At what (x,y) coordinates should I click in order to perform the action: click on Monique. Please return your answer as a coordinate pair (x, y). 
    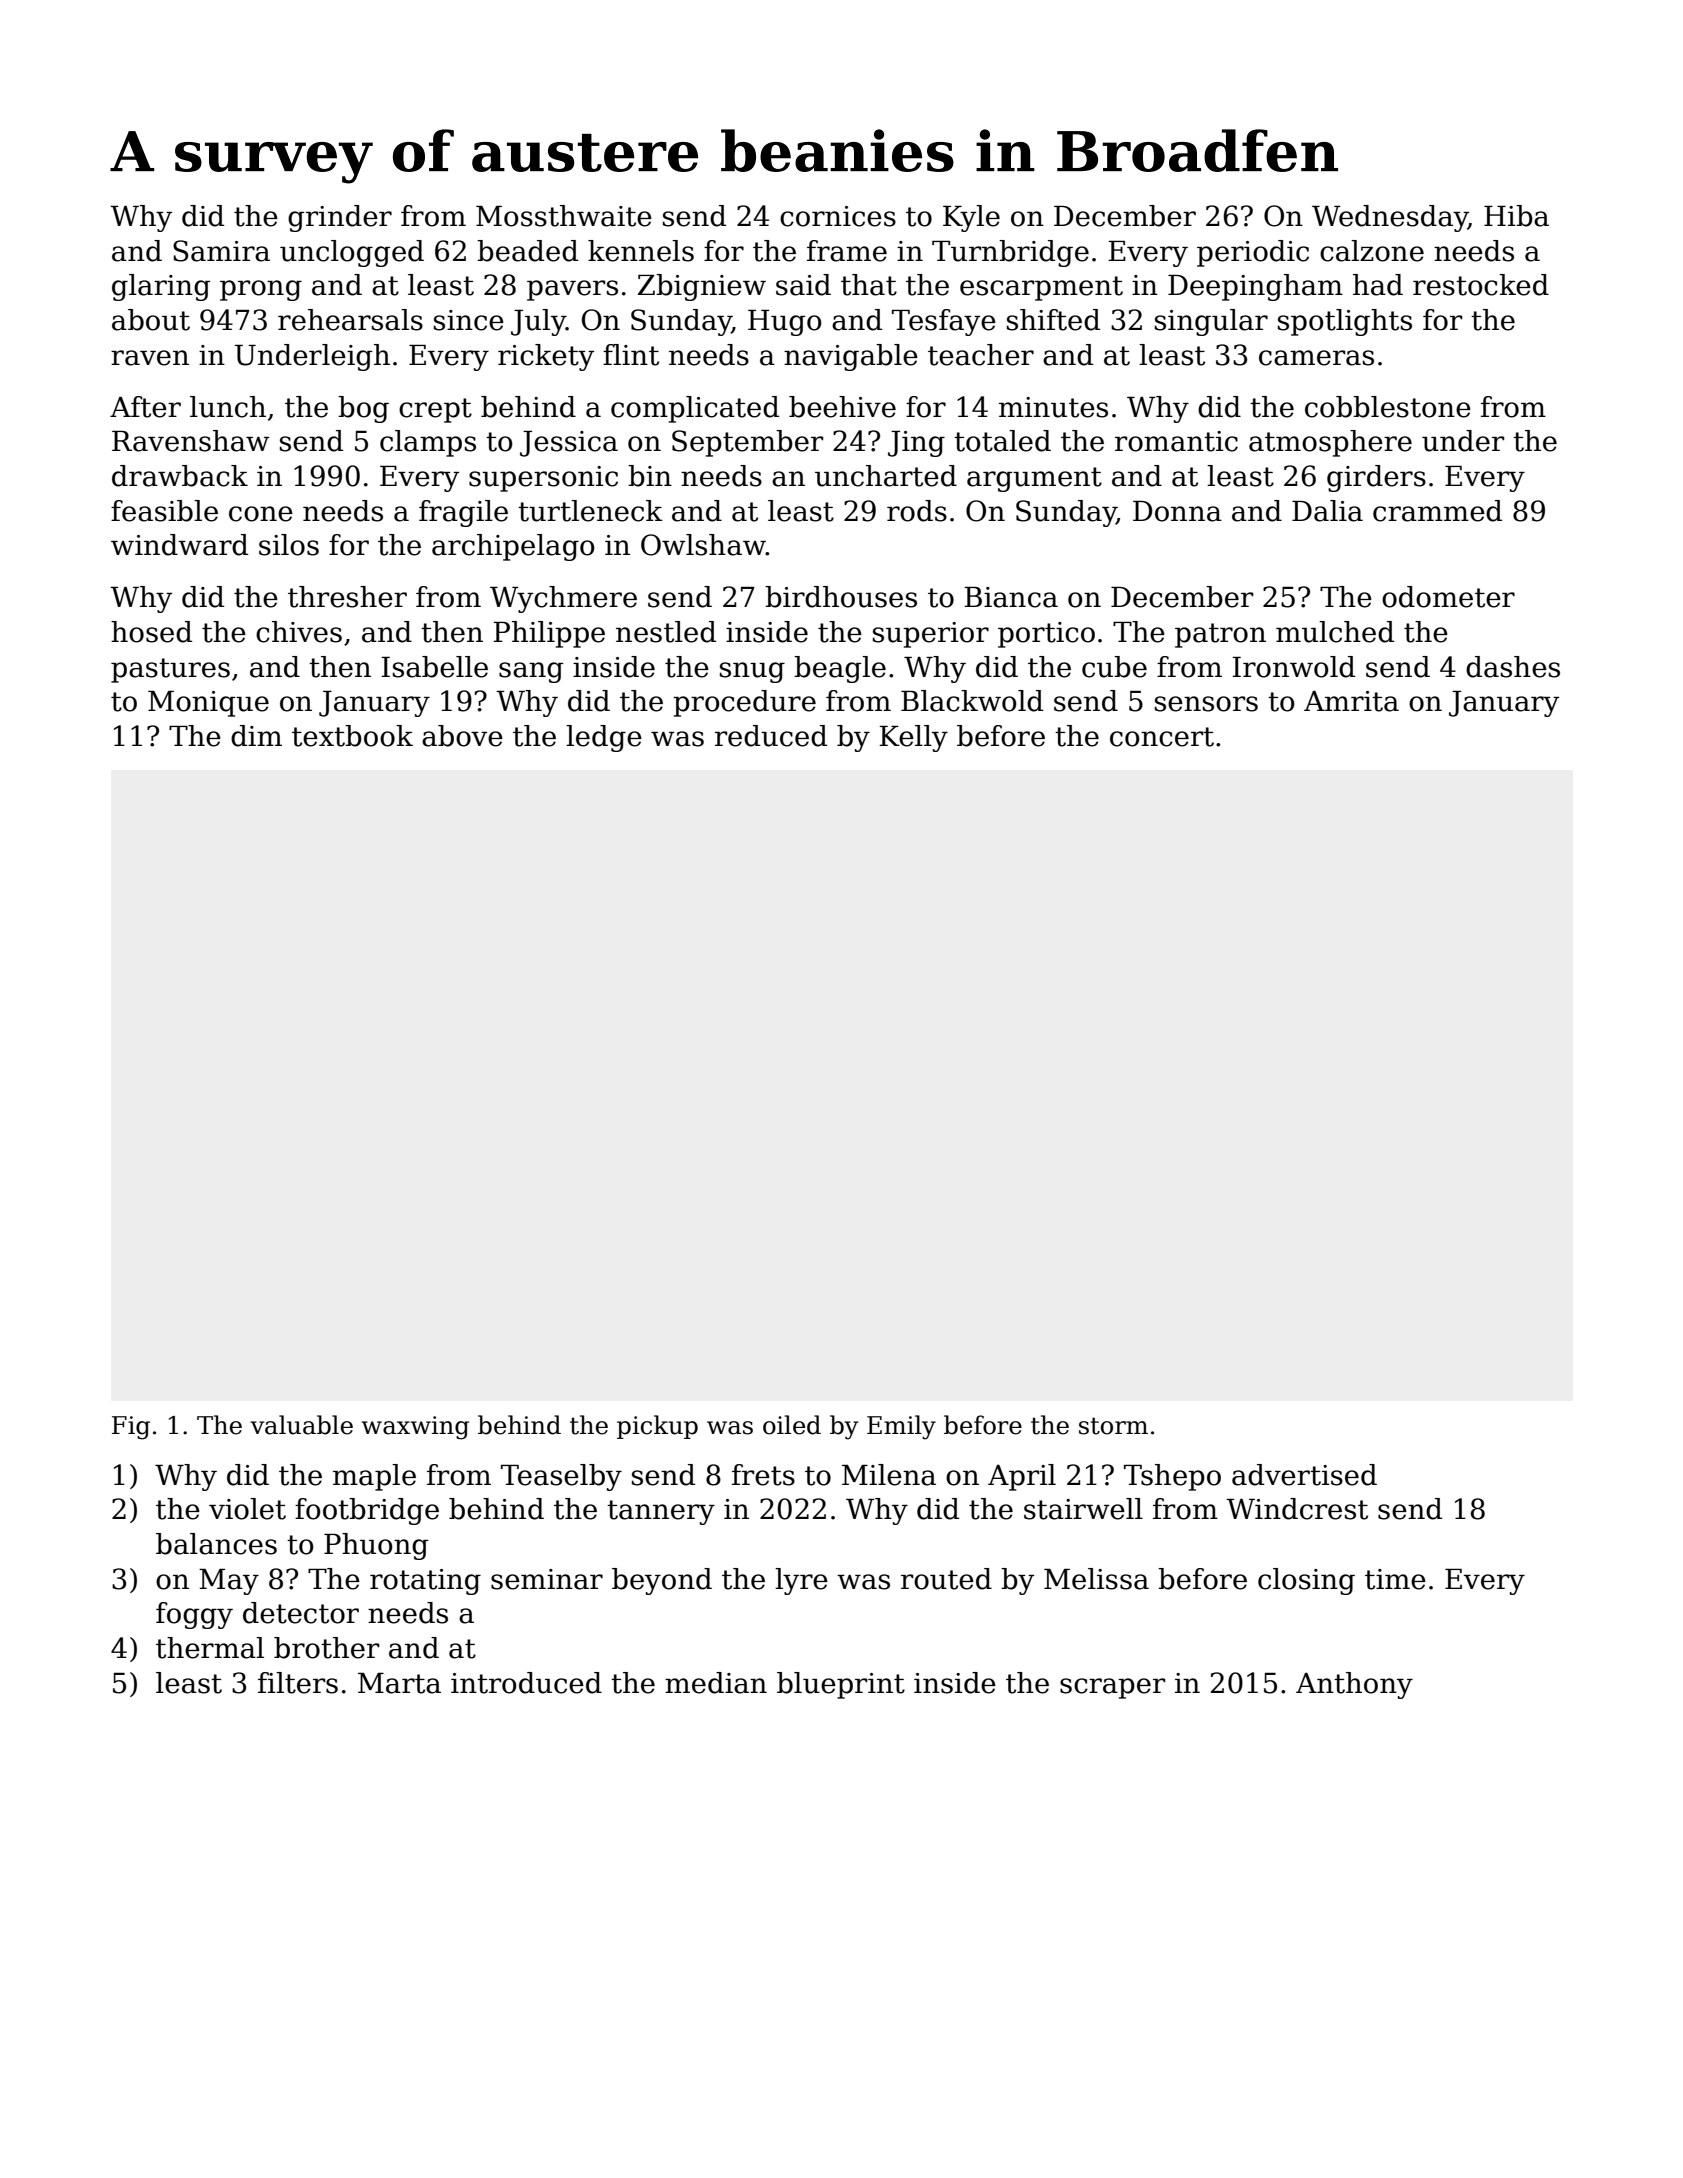
    Looking at the image, I should click on (208, 704).
